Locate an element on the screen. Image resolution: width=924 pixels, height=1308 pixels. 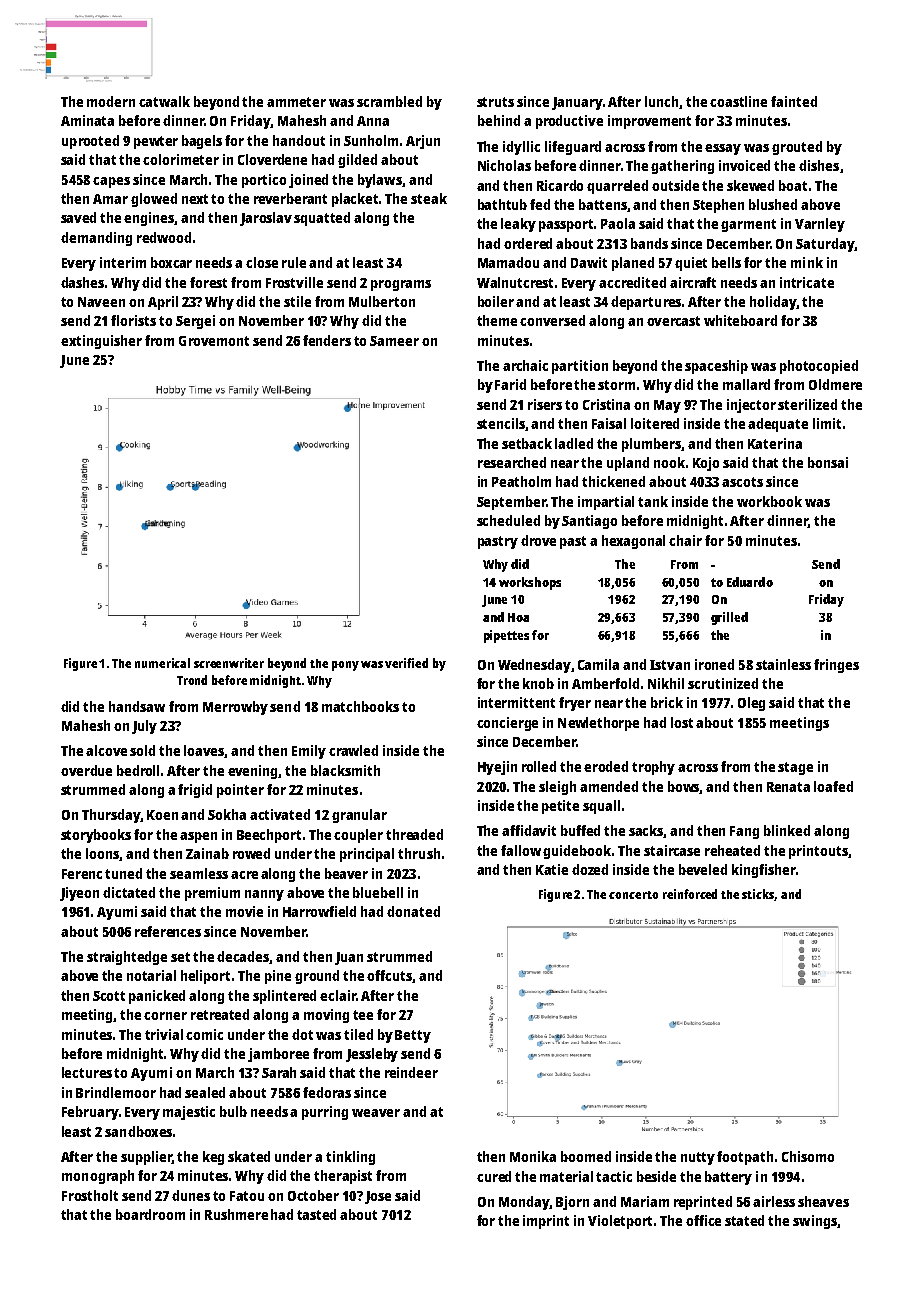
mink is located at coordinates (807, 262).
